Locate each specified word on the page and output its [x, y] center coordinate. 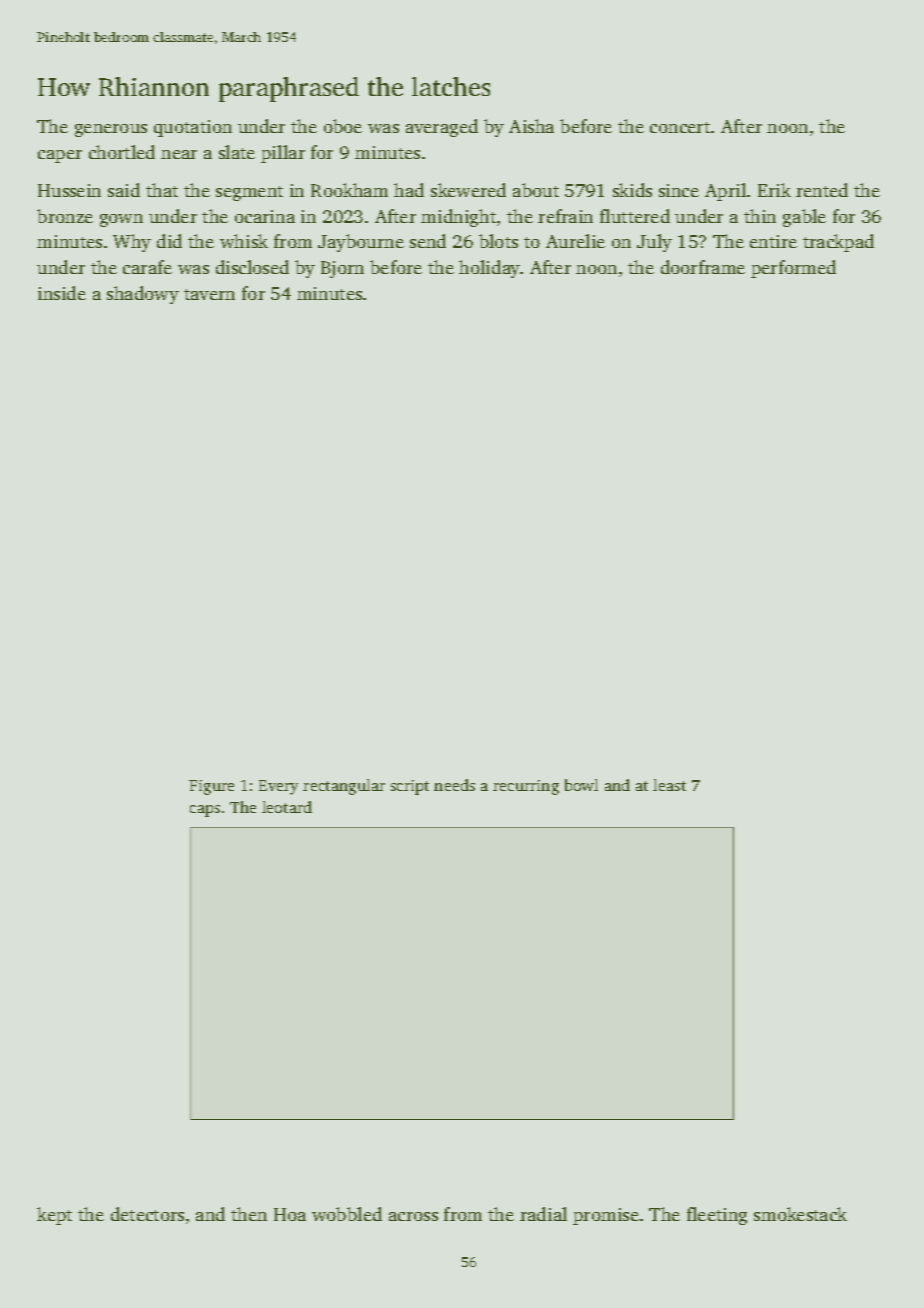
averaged [442, 128]
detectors [147, 1214]
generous [111, 130]
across [413, 1216]
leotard [287, 807]
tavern [209, 294]
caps [205, 811]
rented [822, 190]
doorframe [703, 267]
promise [606, 1216]
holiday [490, 269]
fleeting [717, 1216]
